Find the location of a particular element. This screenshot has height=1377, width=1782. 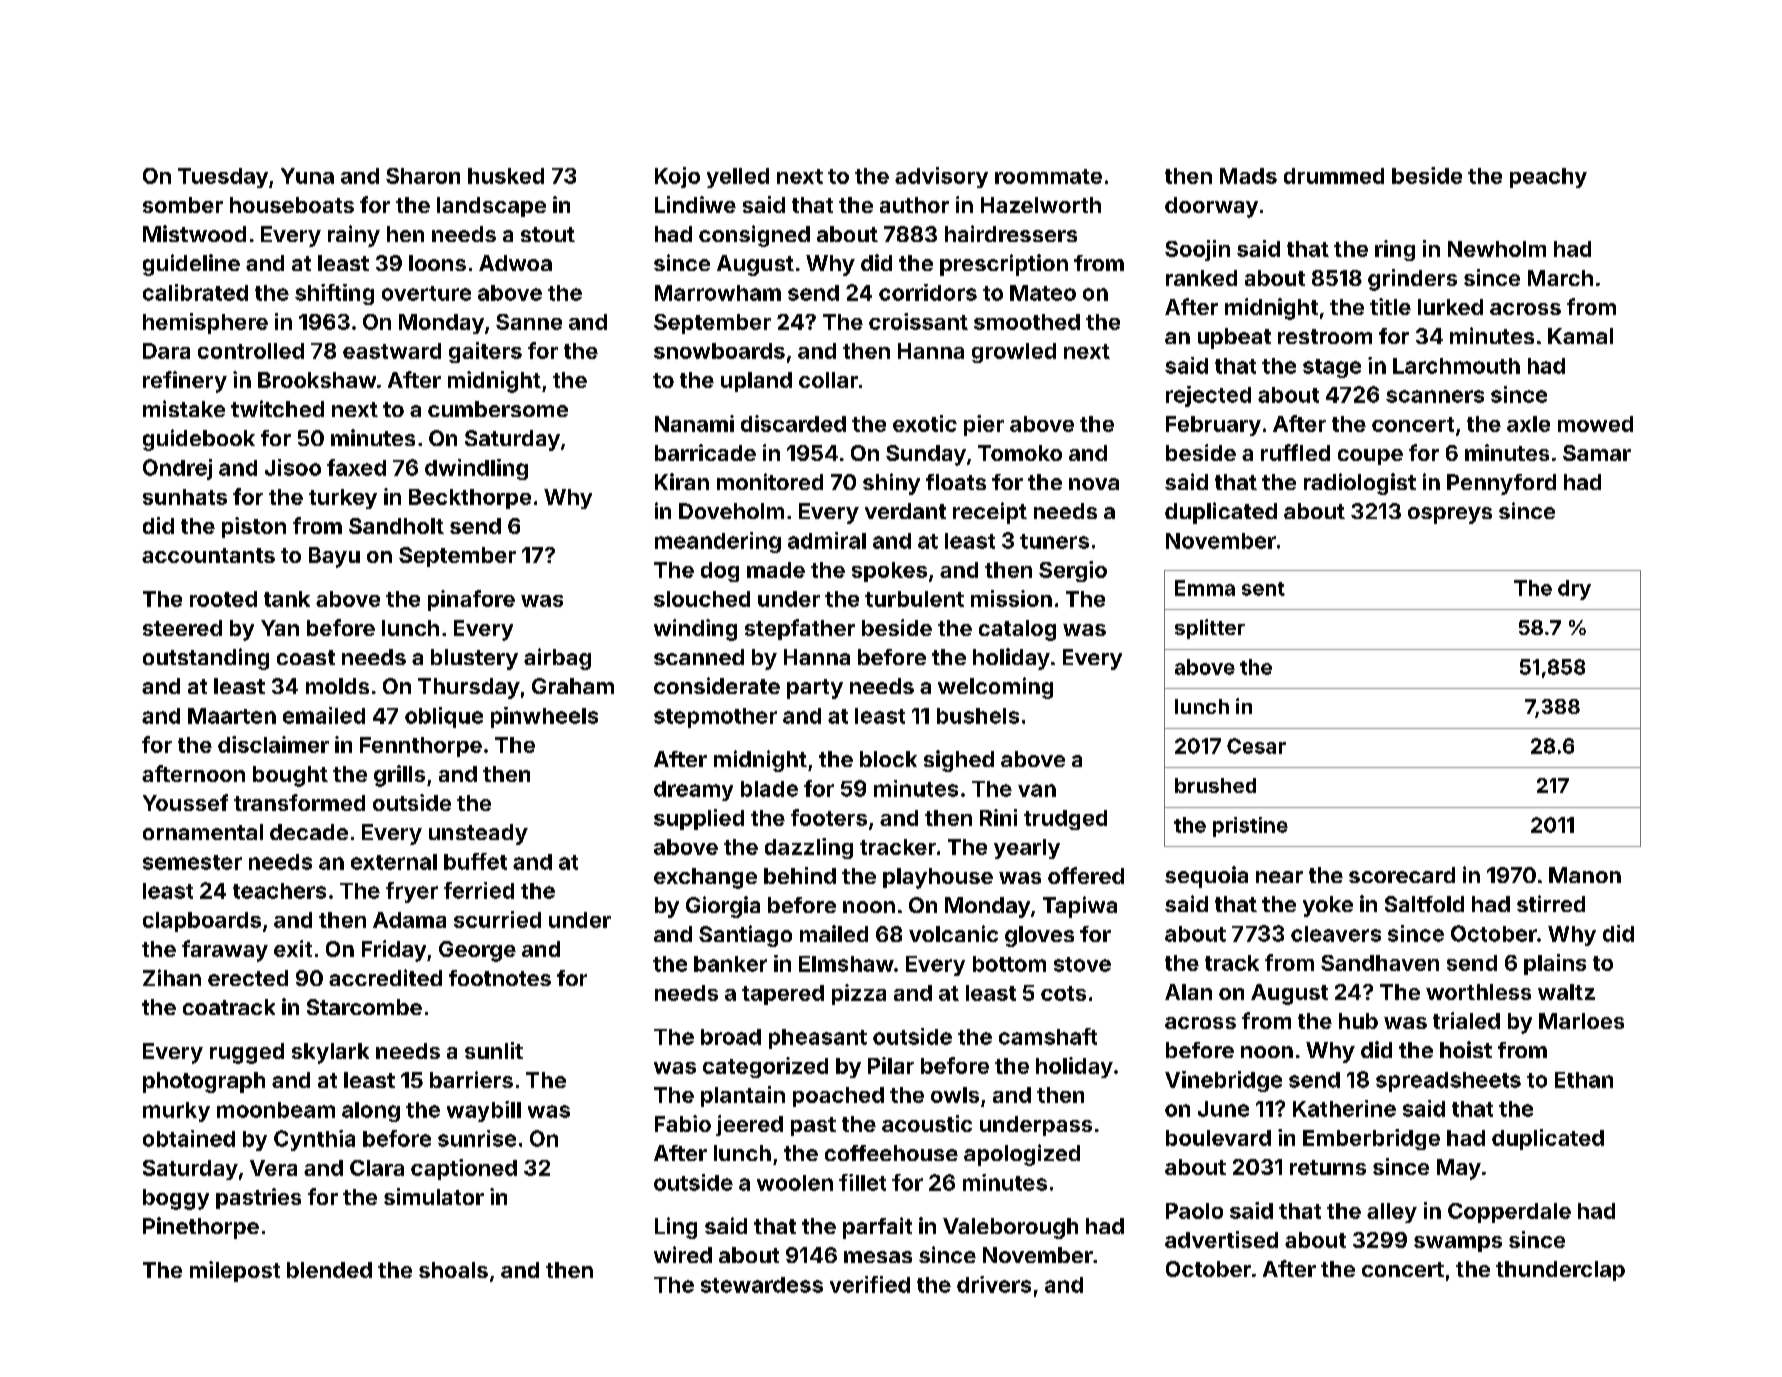

exchange is located at coordinates (705, 878).
